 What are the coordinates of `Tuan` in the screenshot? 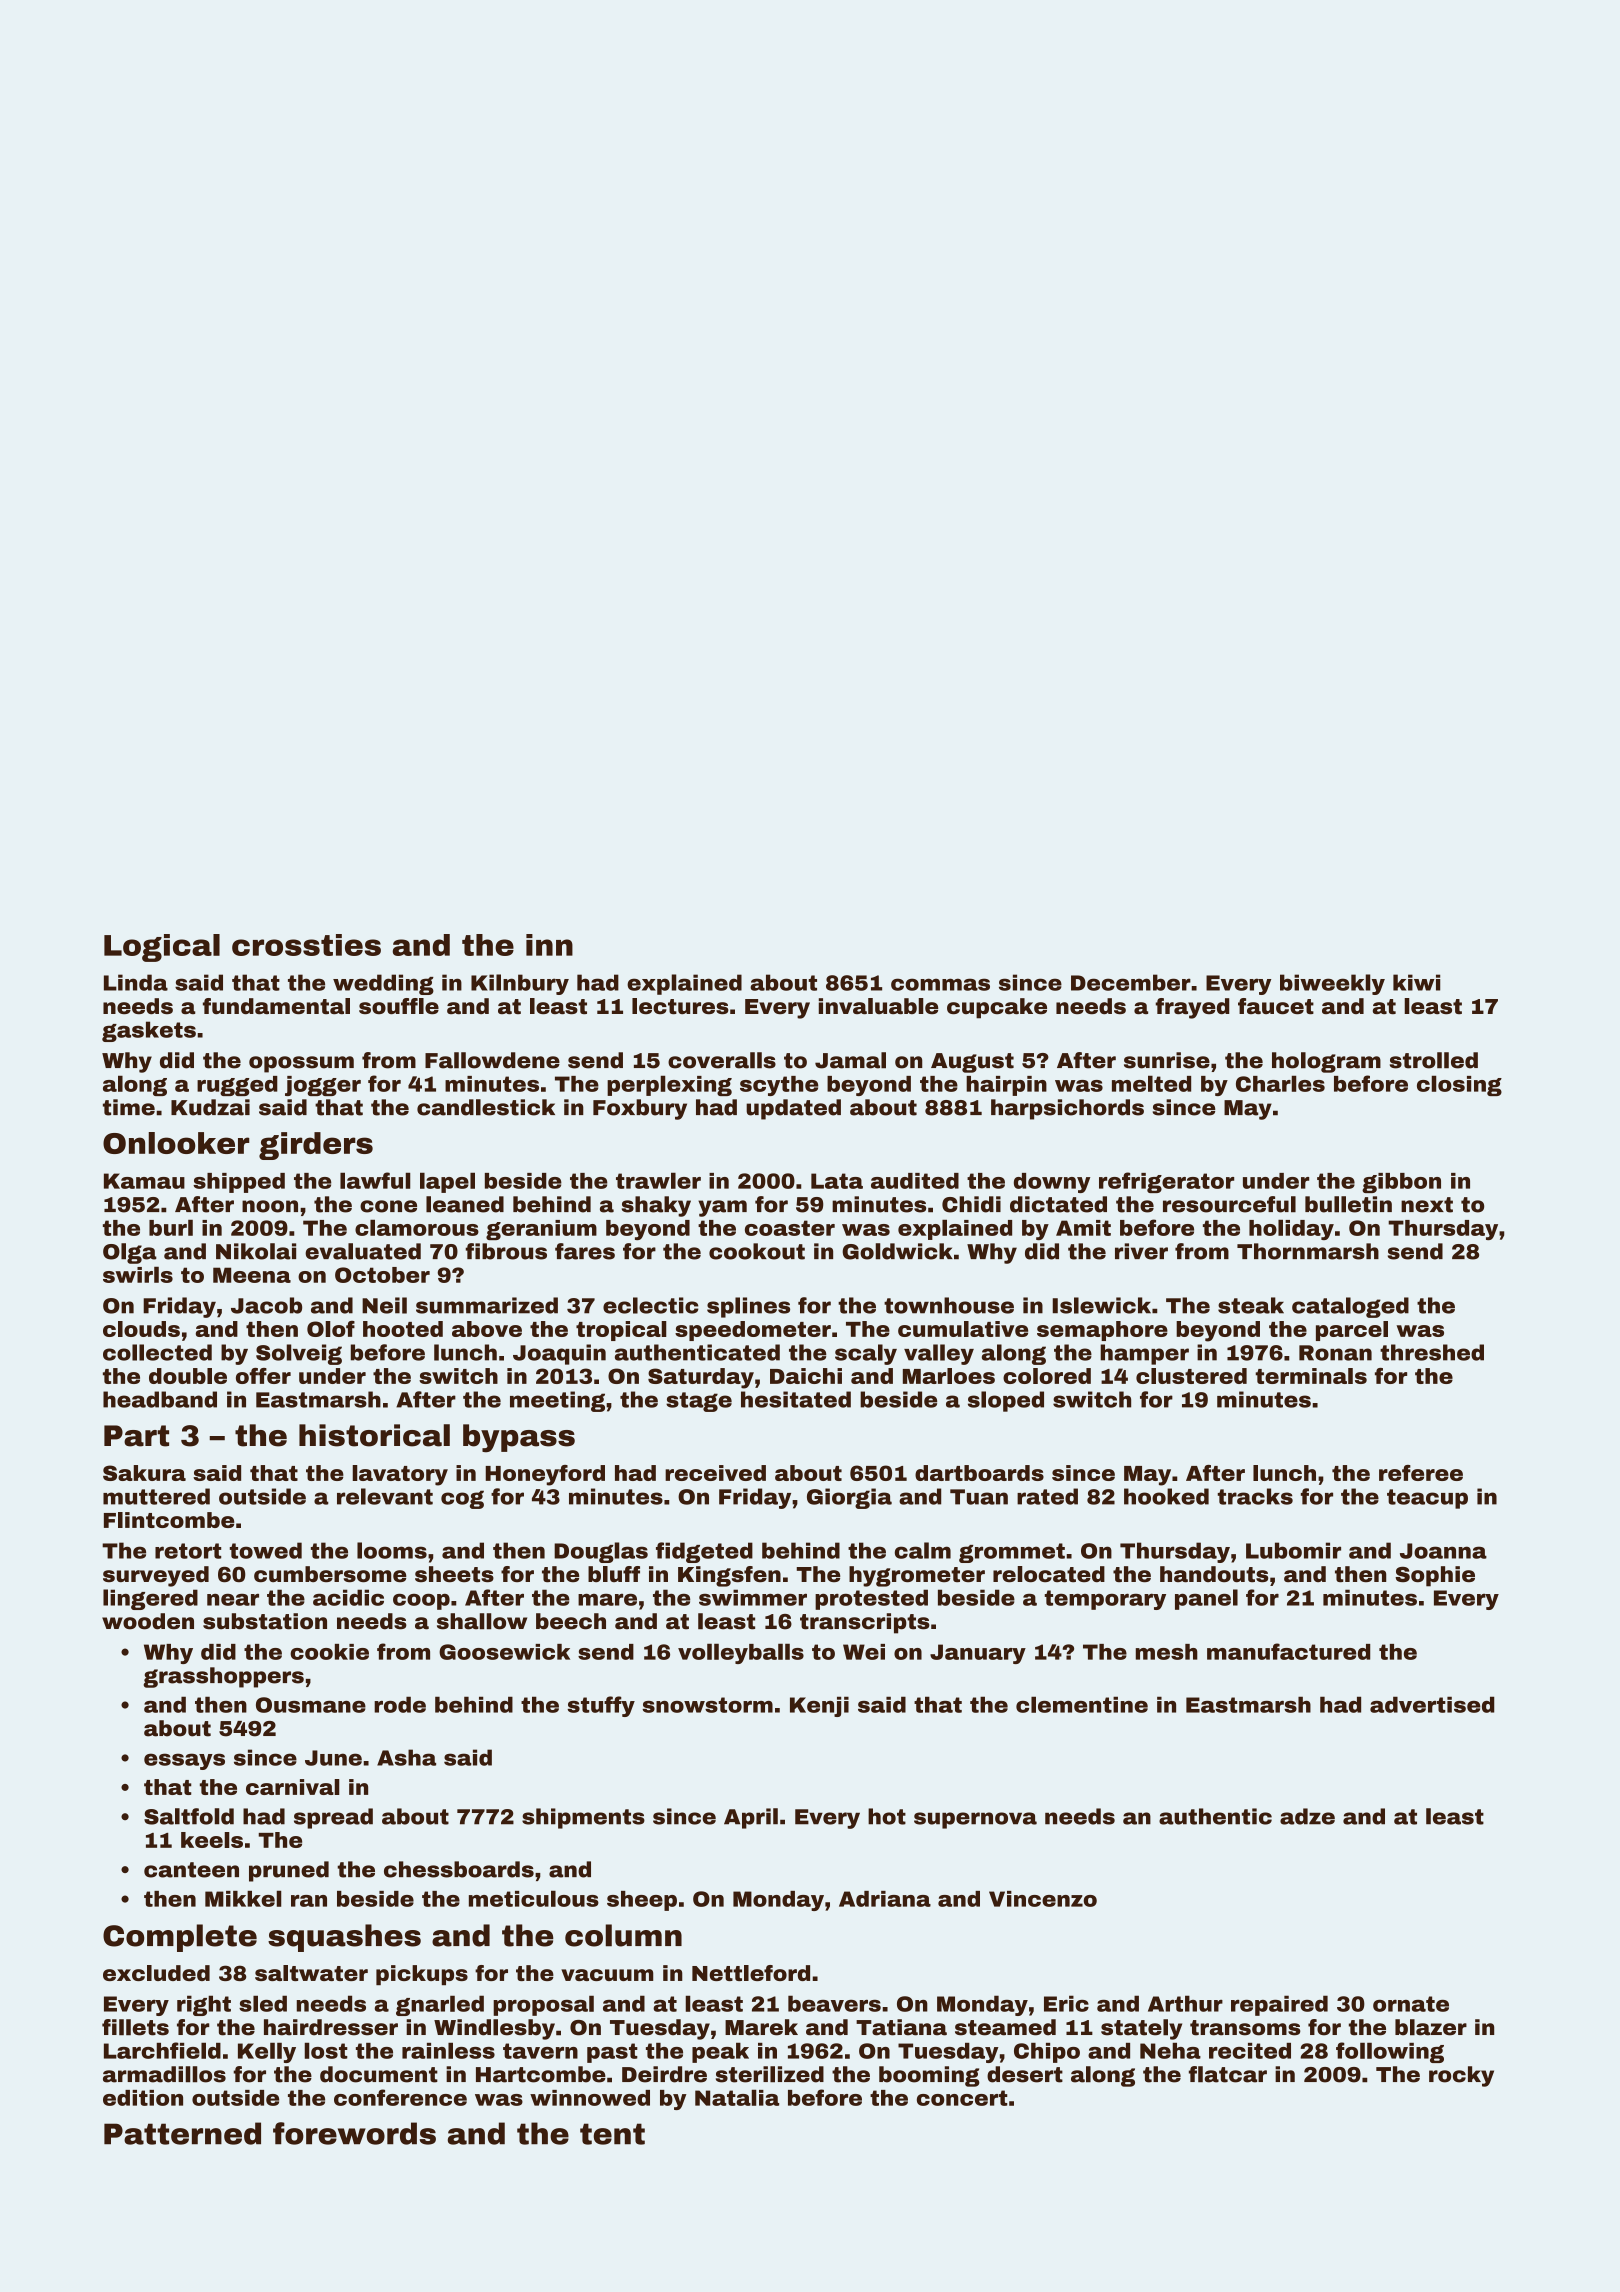 It's located at (979, 1497).
